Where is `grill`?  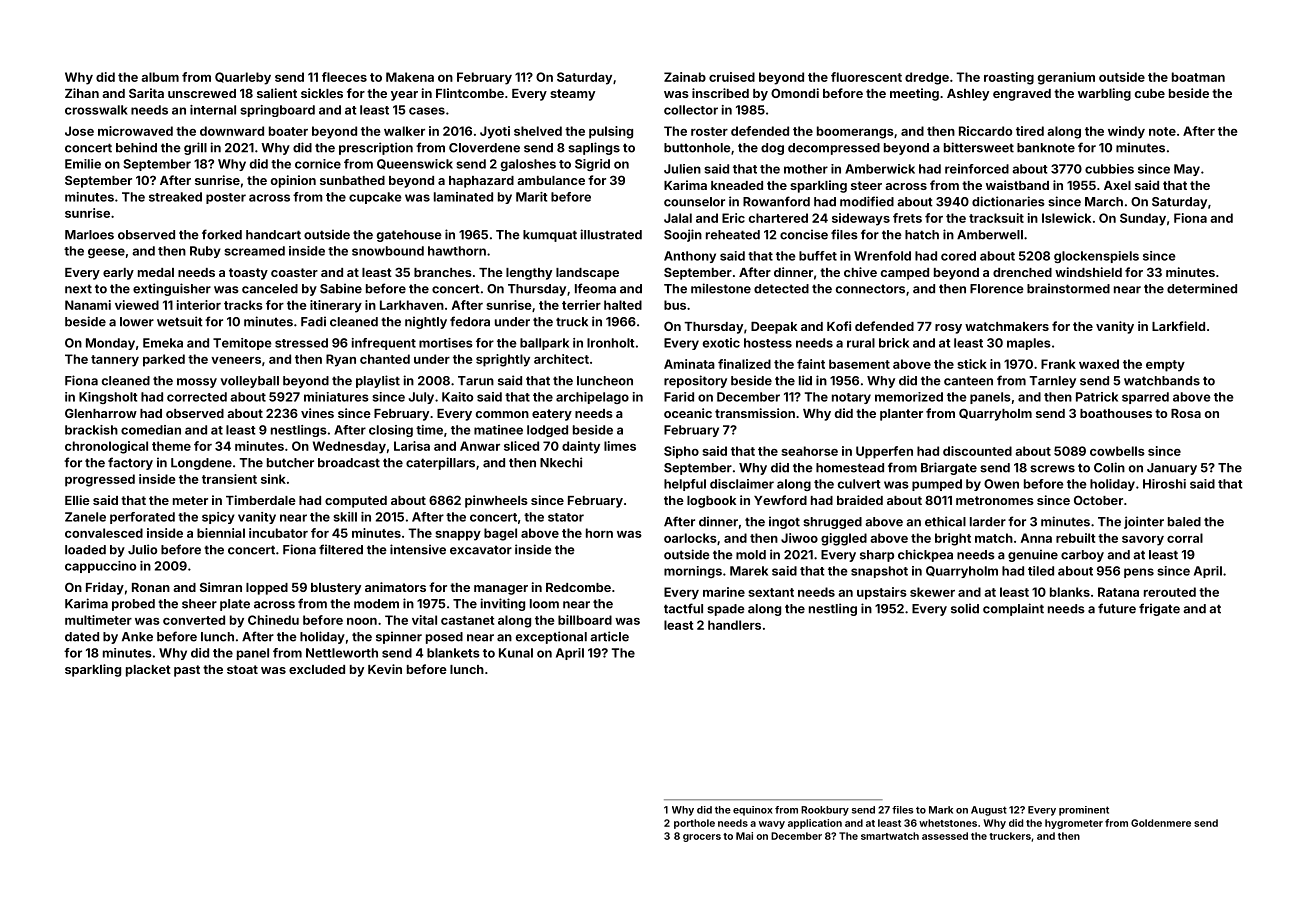
grill is located at coordinates (195, 148).
